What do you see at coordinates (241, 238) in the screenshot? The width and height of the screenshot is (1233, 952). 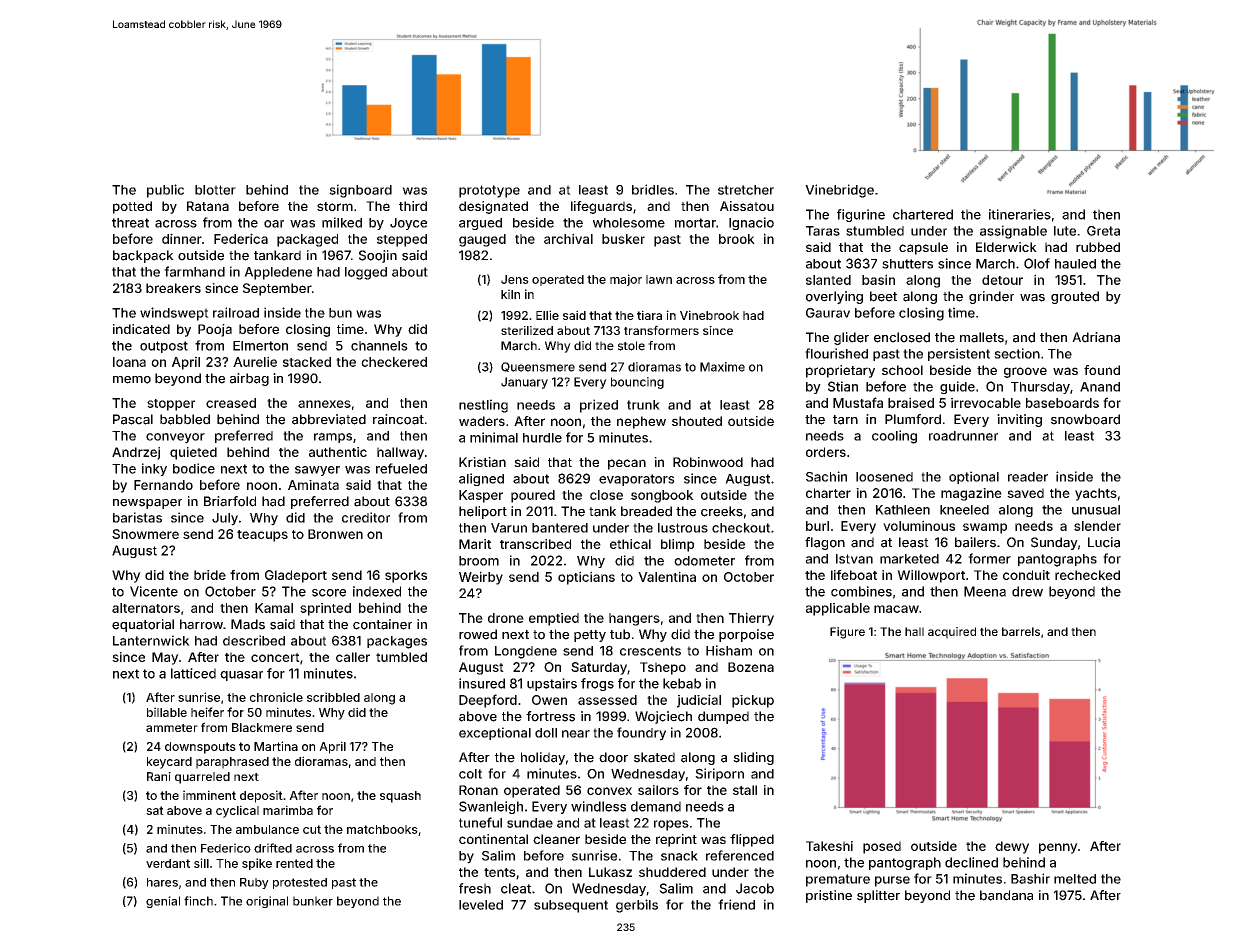 I see `Federica` at bounding box center [241, 238].
